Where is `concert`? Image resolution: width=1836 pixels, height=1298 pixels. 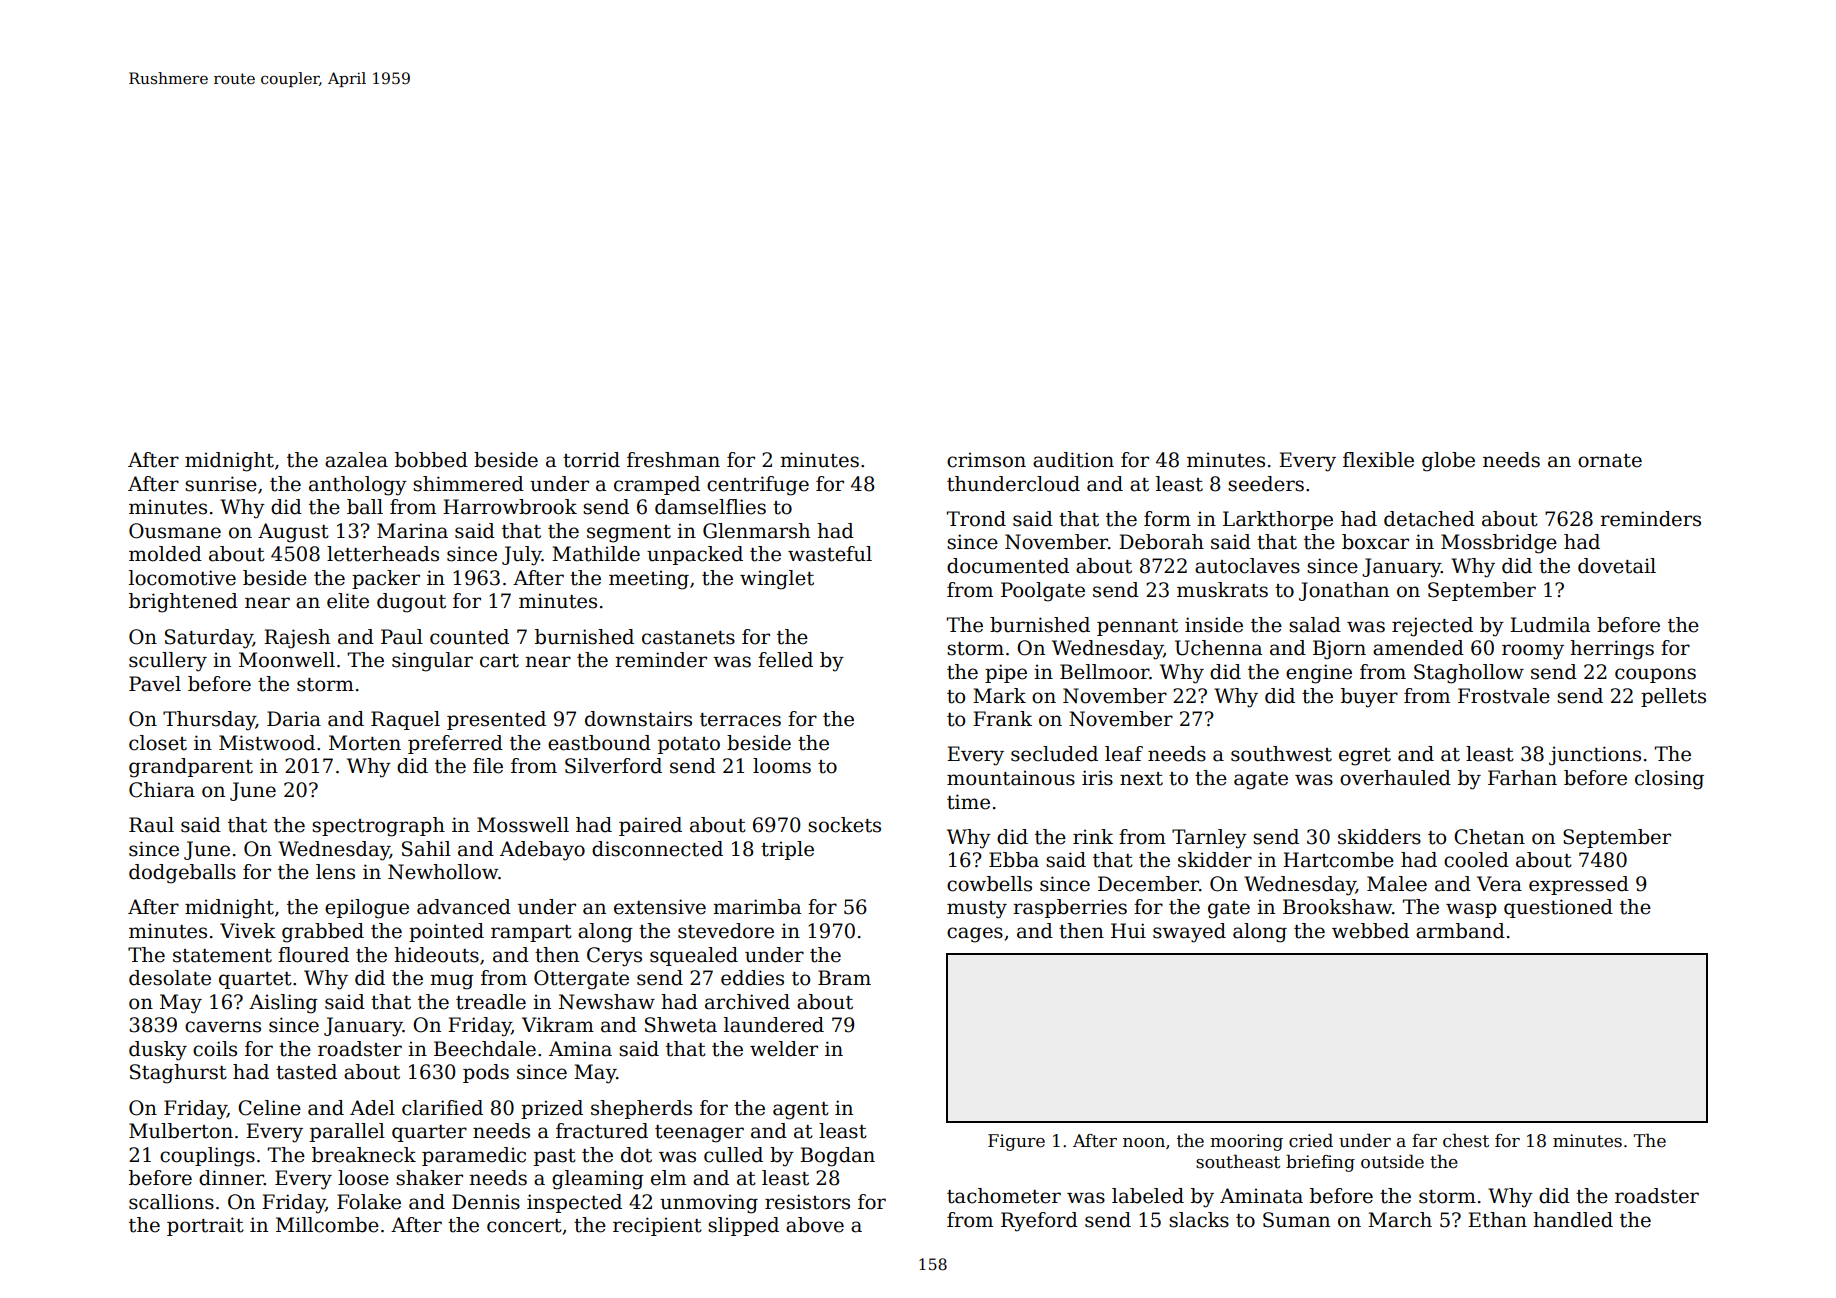 concert is located at coordinates (524, 1226).
